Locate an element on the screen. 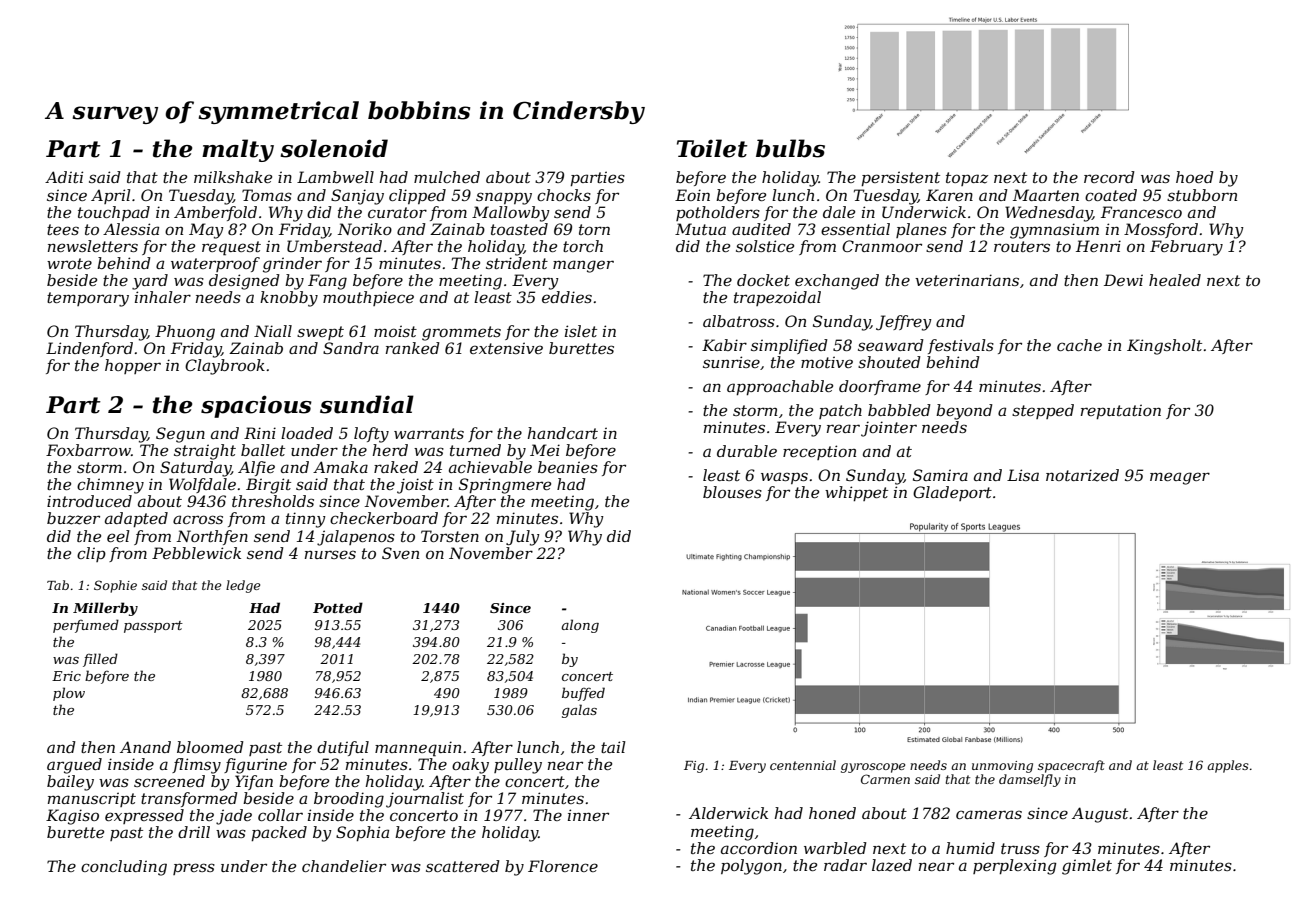 The width and height of the screenshot is (1308, 924). cache is located at coordinates (1079, 345).
